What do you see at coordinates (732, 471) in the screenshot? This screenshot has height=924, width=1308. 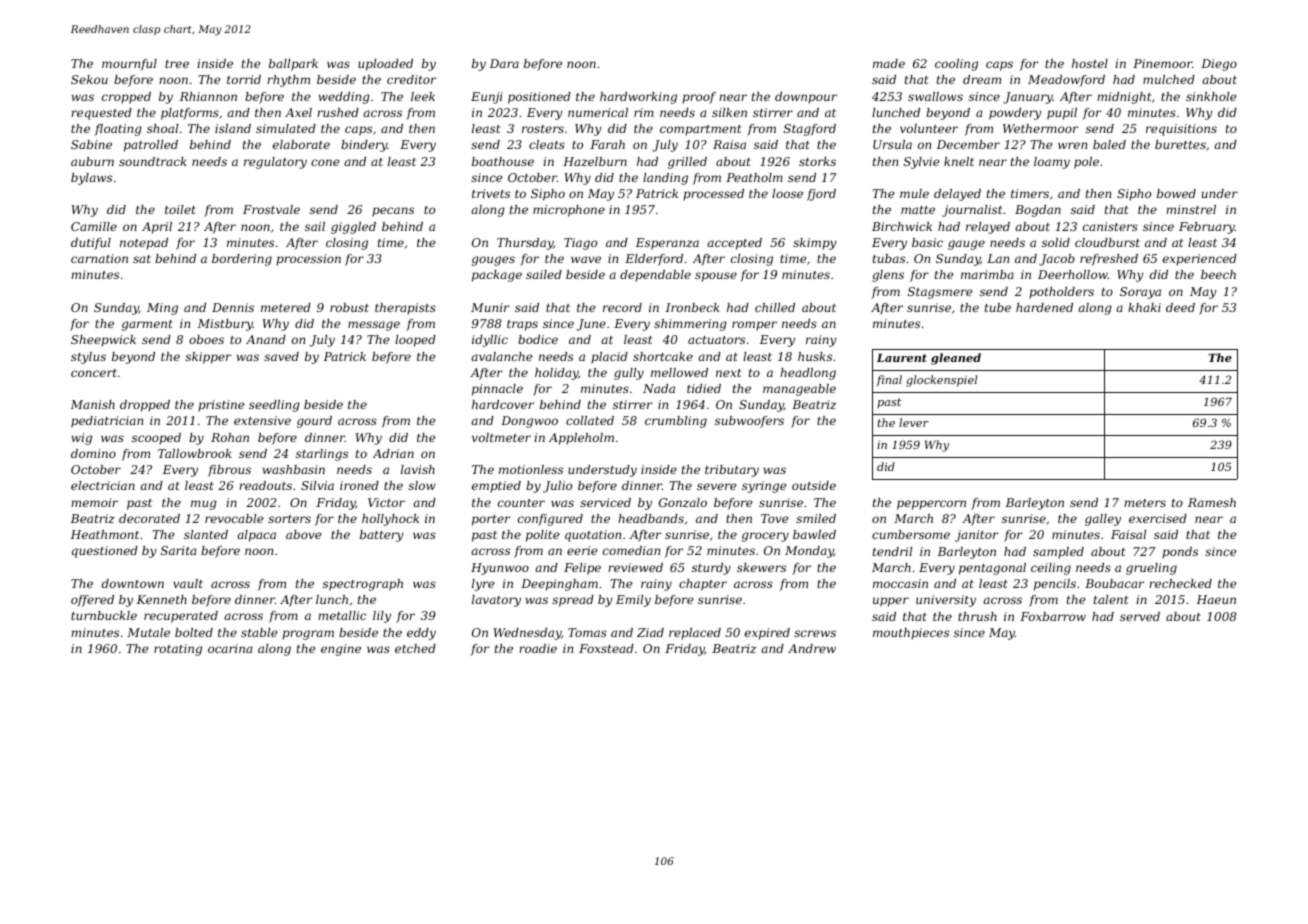 I see `tributary` at bounding box center [732, 471].
